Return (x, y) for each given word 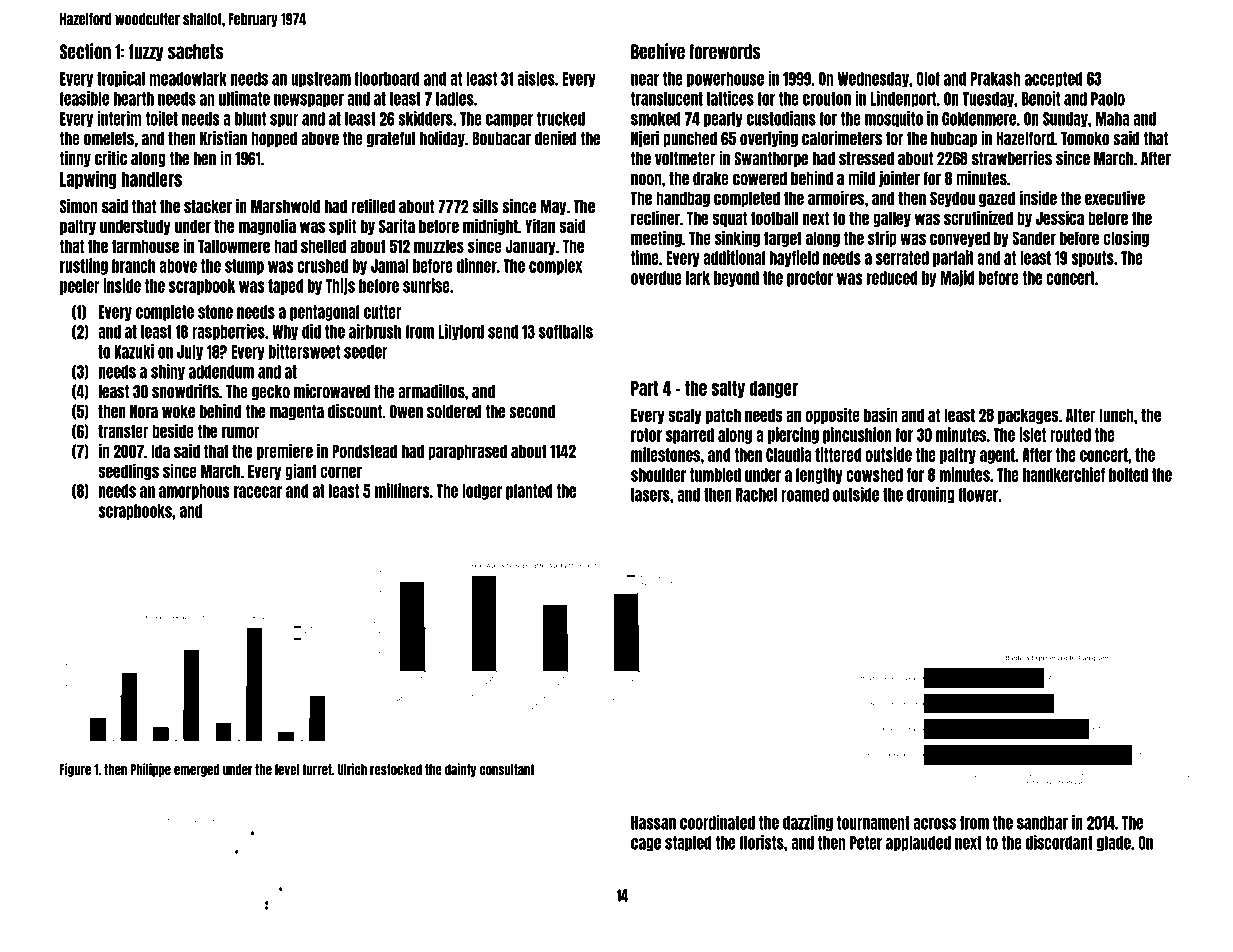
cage (646, 844)
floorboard (387, 79)
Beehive (658, 51)
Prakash (996, 79)
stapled (688, 843)
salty (728, 389)
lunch (1116, 415)
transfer (123, 431)
